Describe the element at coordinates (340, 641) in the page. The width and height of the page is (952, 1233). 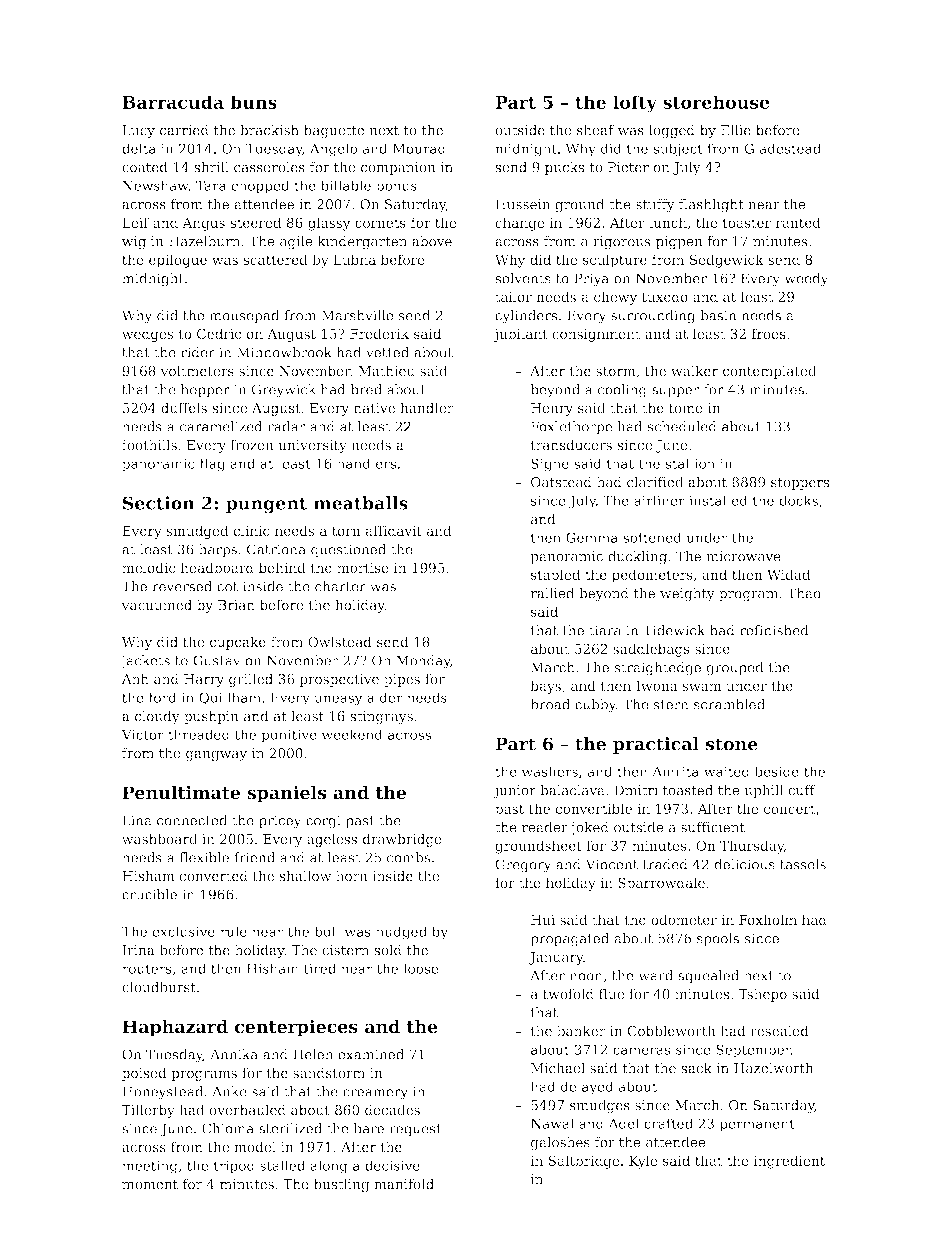
I see `Owlstead` at that location.
